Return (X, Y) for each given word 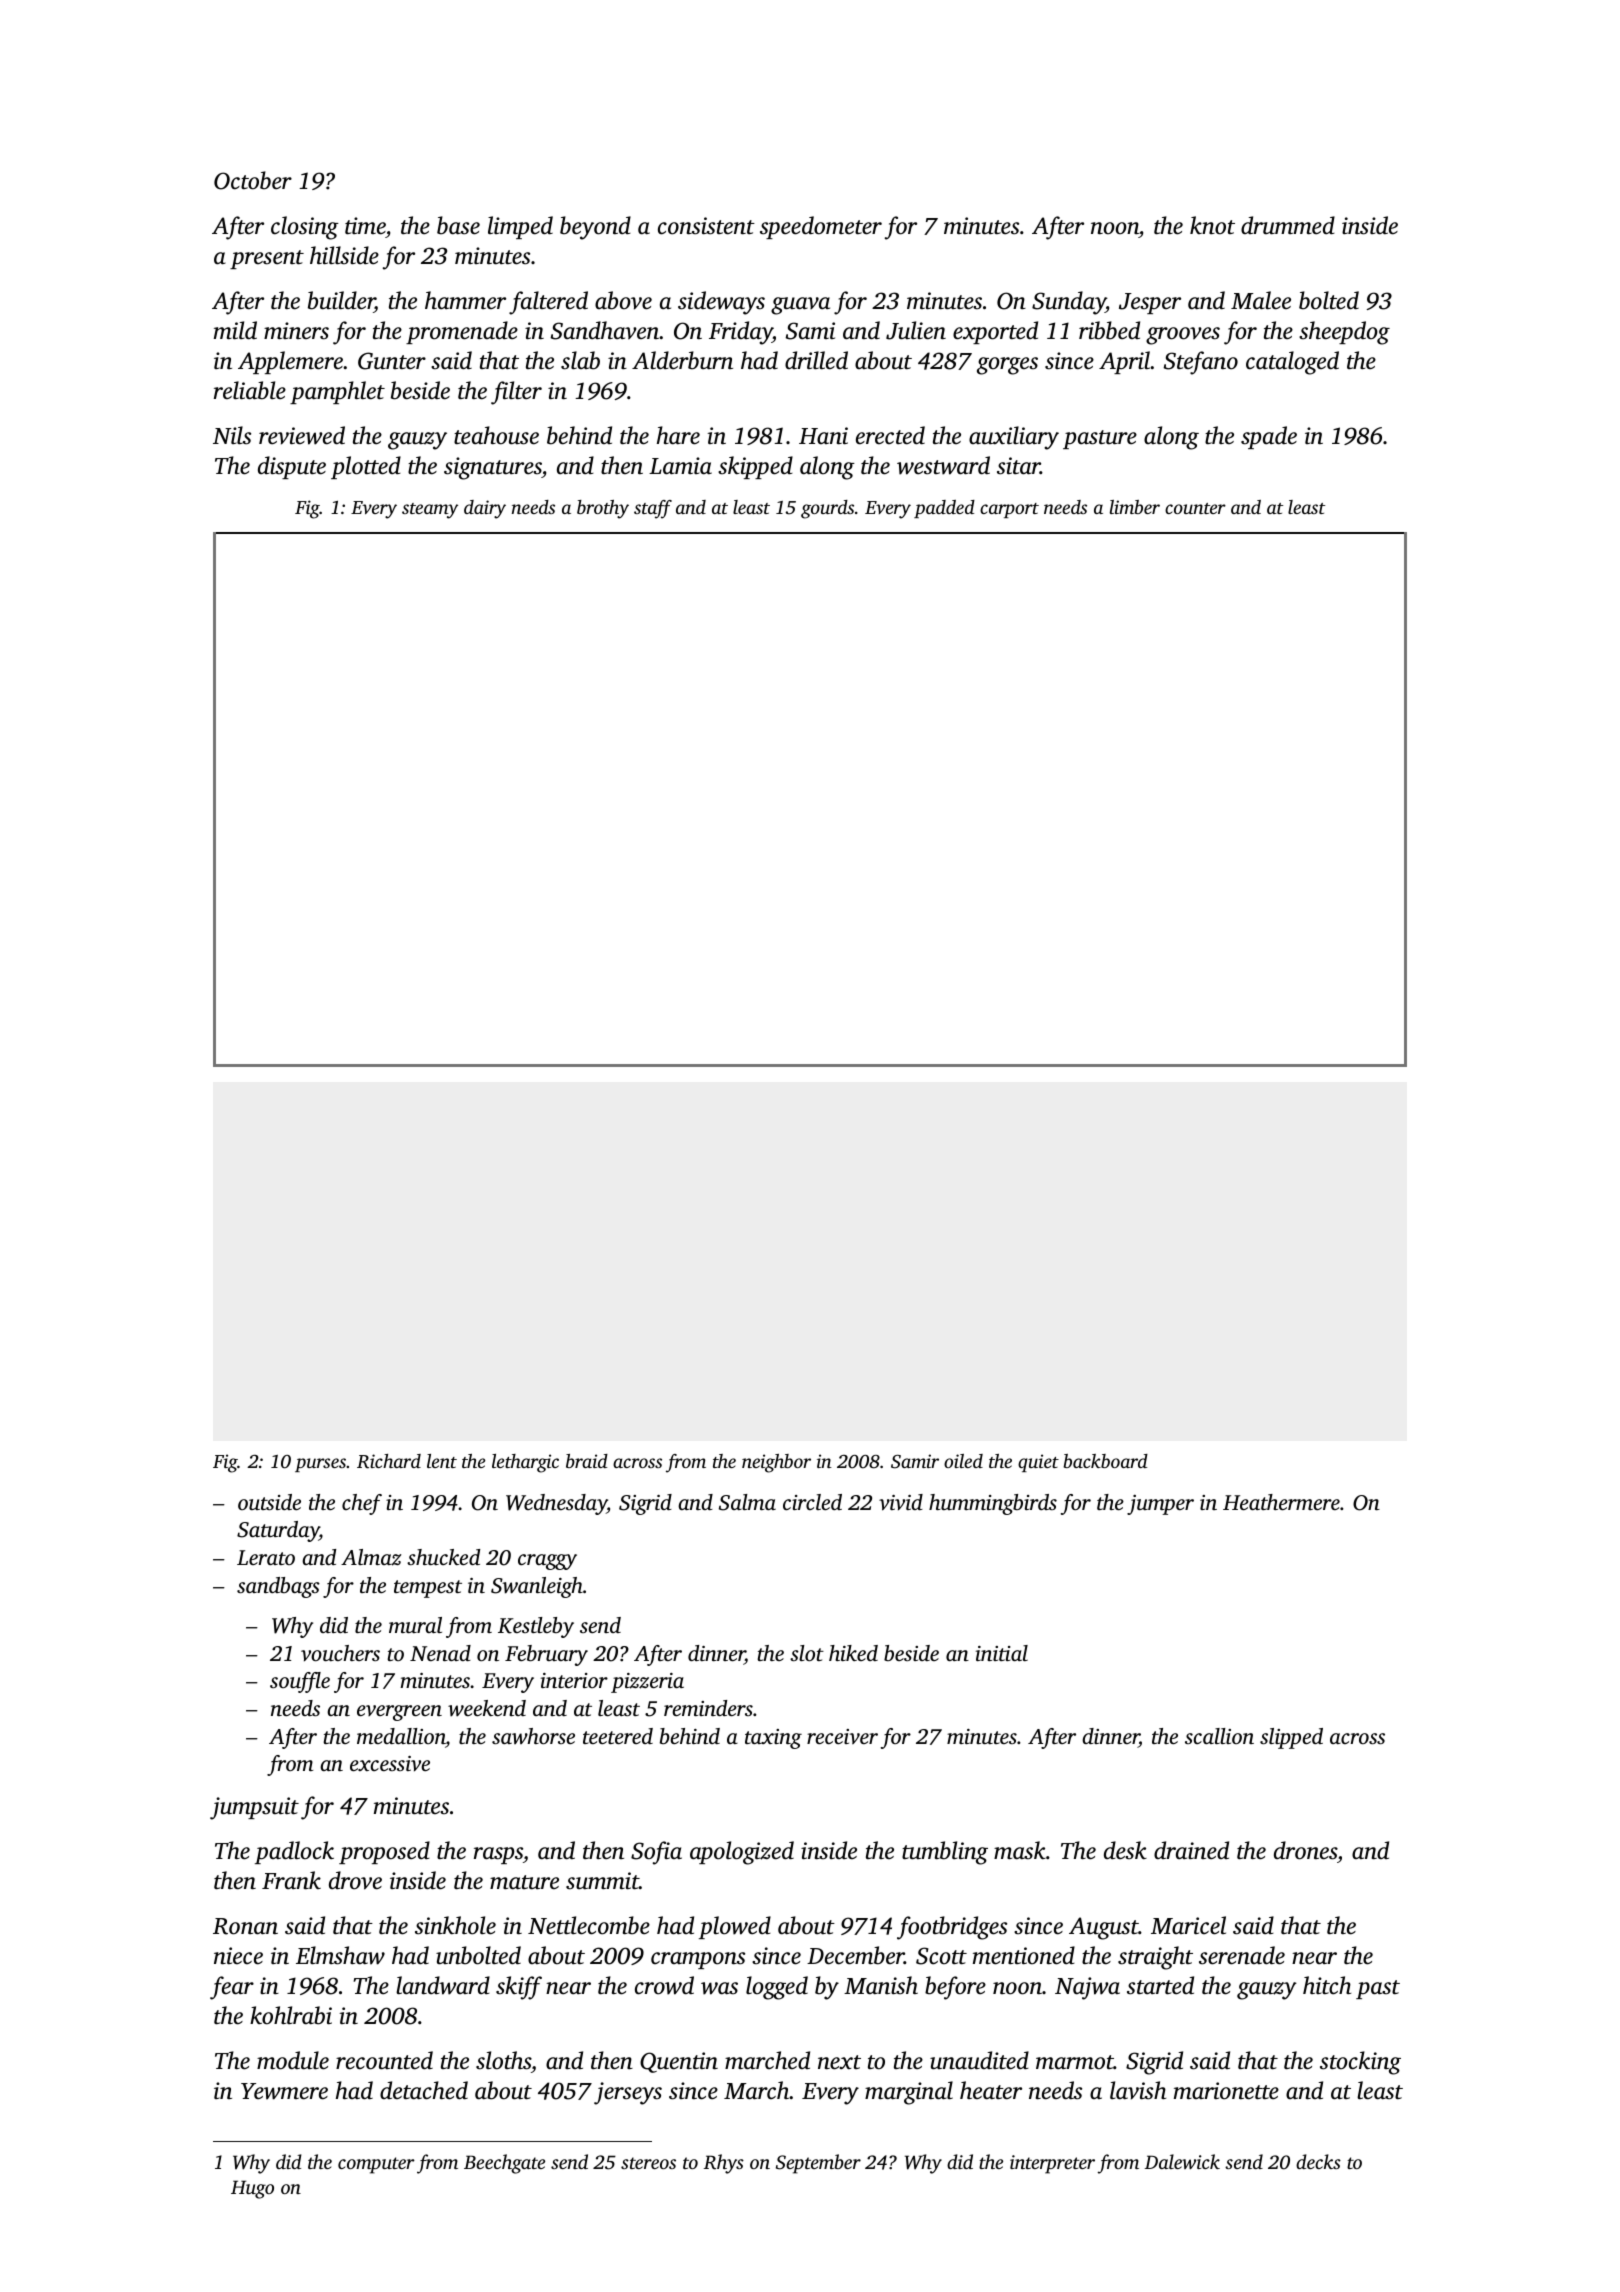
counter (1195, 508)
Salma (747, 1502)
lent (442, 1461)
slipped (1291, 1738)
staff (653, 509)
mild (235, 330)
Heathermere (1281, 1502)
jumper (1160, 1505)
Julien (916, 330)
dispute (292, 467)
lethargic (525, 1463)
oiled (963, 1461)
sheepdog (1344, 333)
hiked (853, 1653)
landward (443, 1985)
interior (574, 1680)
